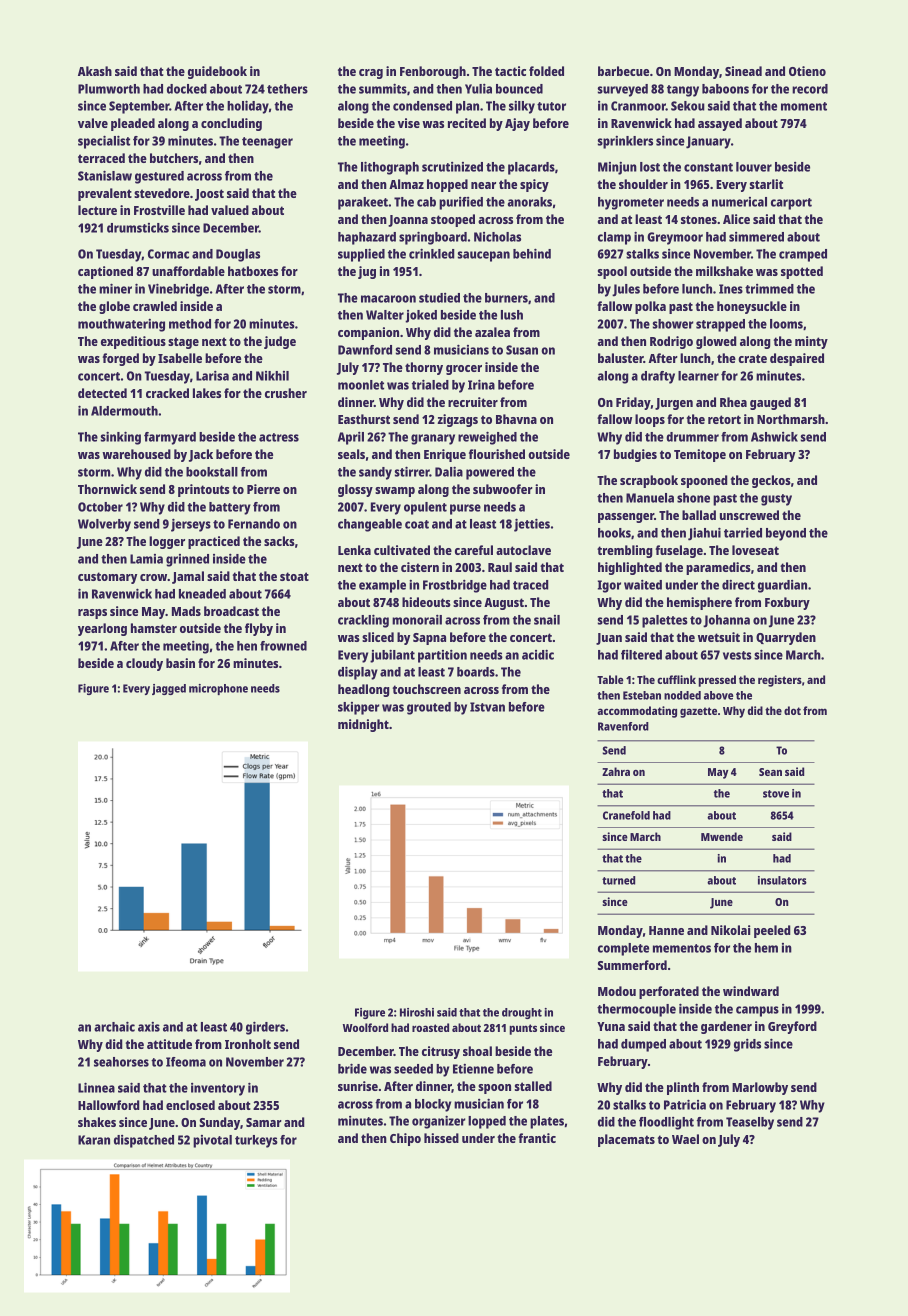  I want to click on Joost, so click(209, 195).
